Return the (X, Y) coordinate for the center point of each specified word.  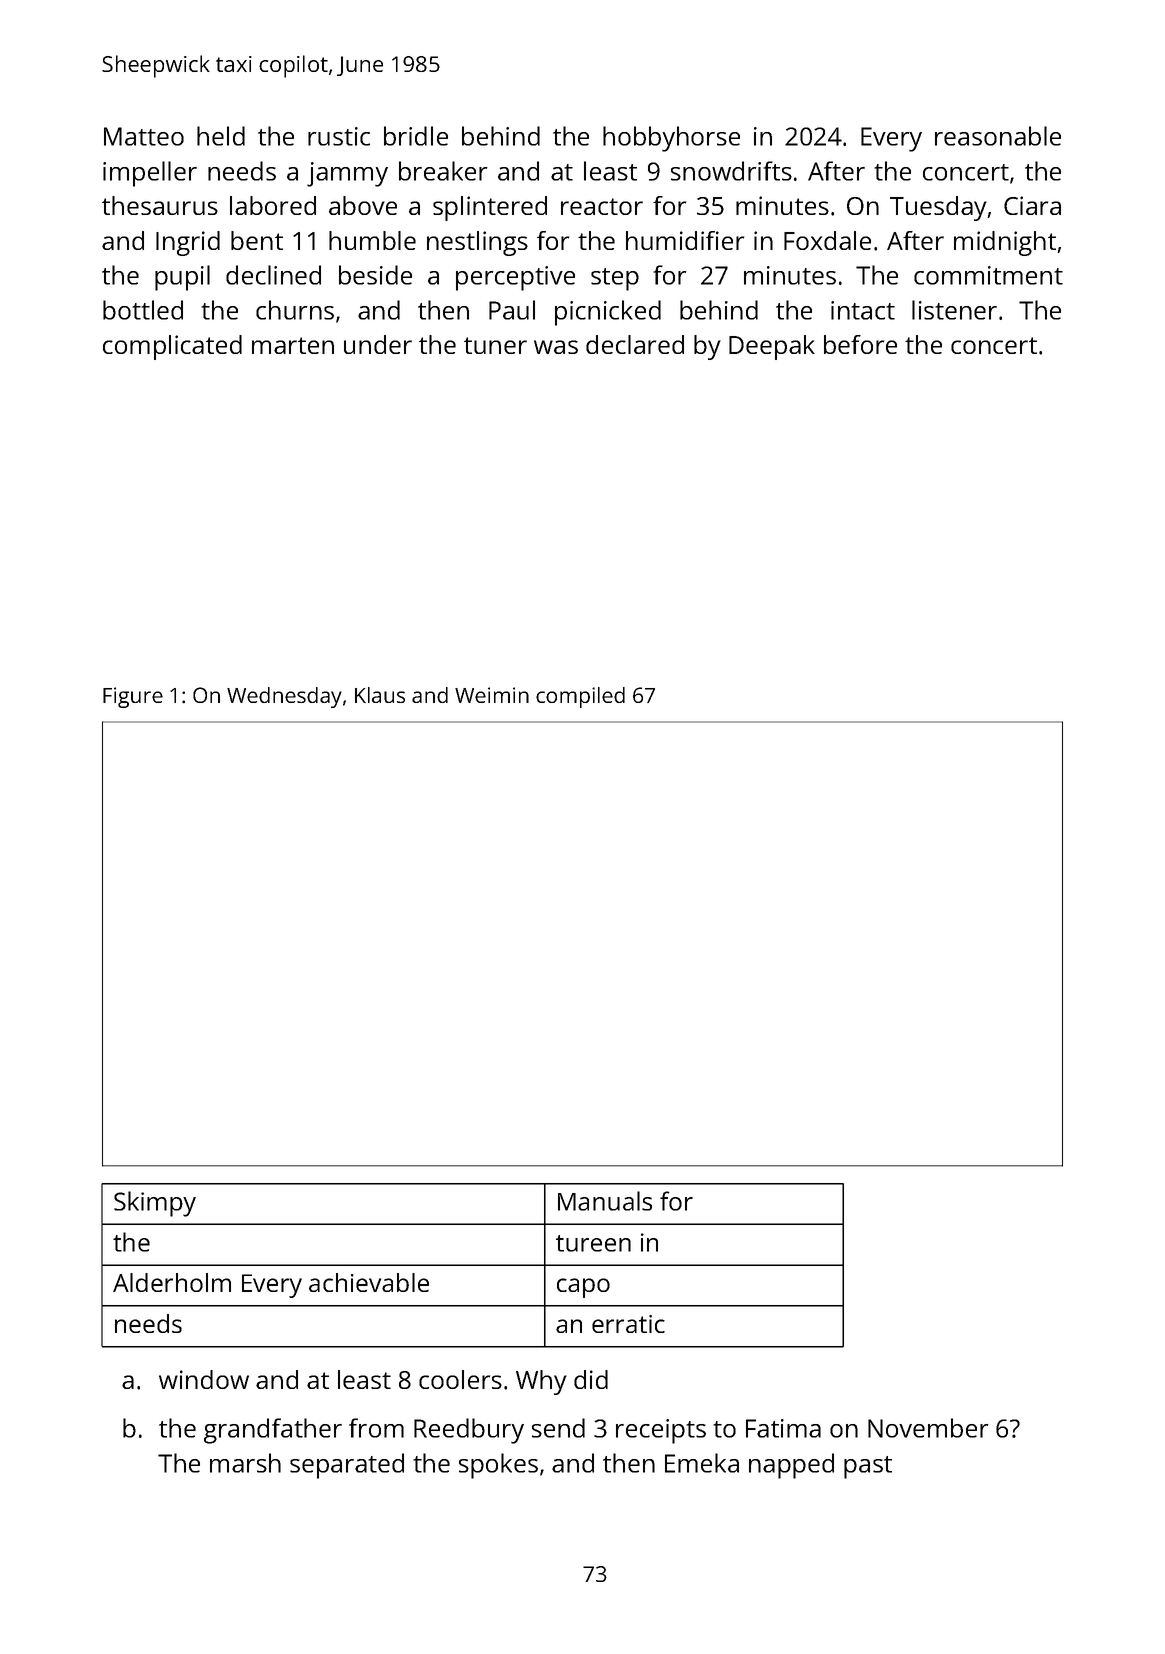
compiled (580, 697)
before (860, 344)
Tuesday (938, 208)
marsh (245, 1463)
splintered (490, 208)
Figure (133, 697)
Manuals (605, 1201)
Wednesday (284, 697)
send (558, 1428)
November (928, 1428)
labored (273, 205)
